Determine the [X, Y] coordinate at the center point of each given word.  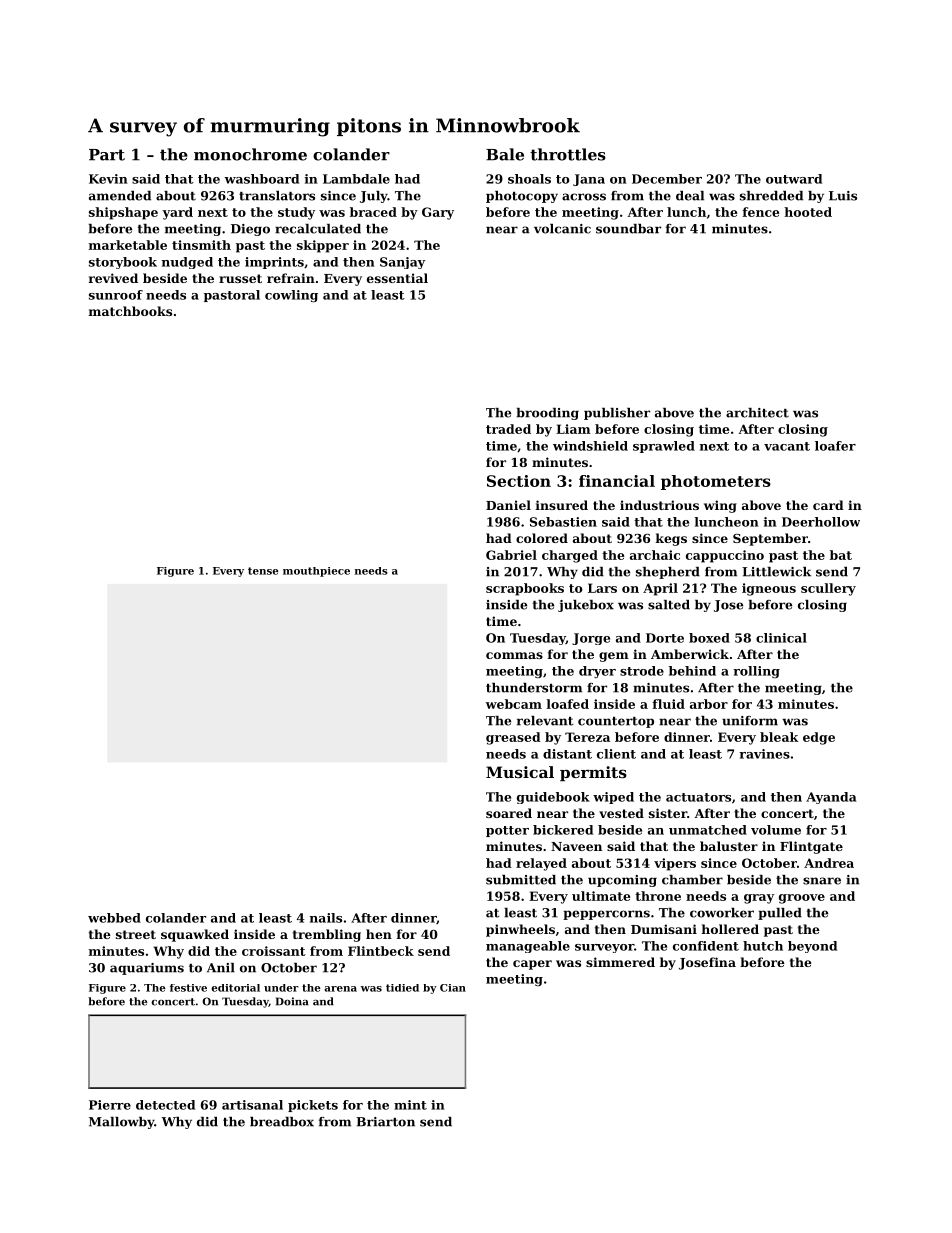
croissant [274, 951]
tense [263, 571]
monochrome [250, 154]
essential [397, 278]
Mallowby [121, 1123]
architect [757, 413]
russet [240, 278]
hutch [763, 946]
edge [819, 738]
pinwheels [520, 930]
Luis [843, 196]
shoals [529, 179]
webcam [513, 704]
